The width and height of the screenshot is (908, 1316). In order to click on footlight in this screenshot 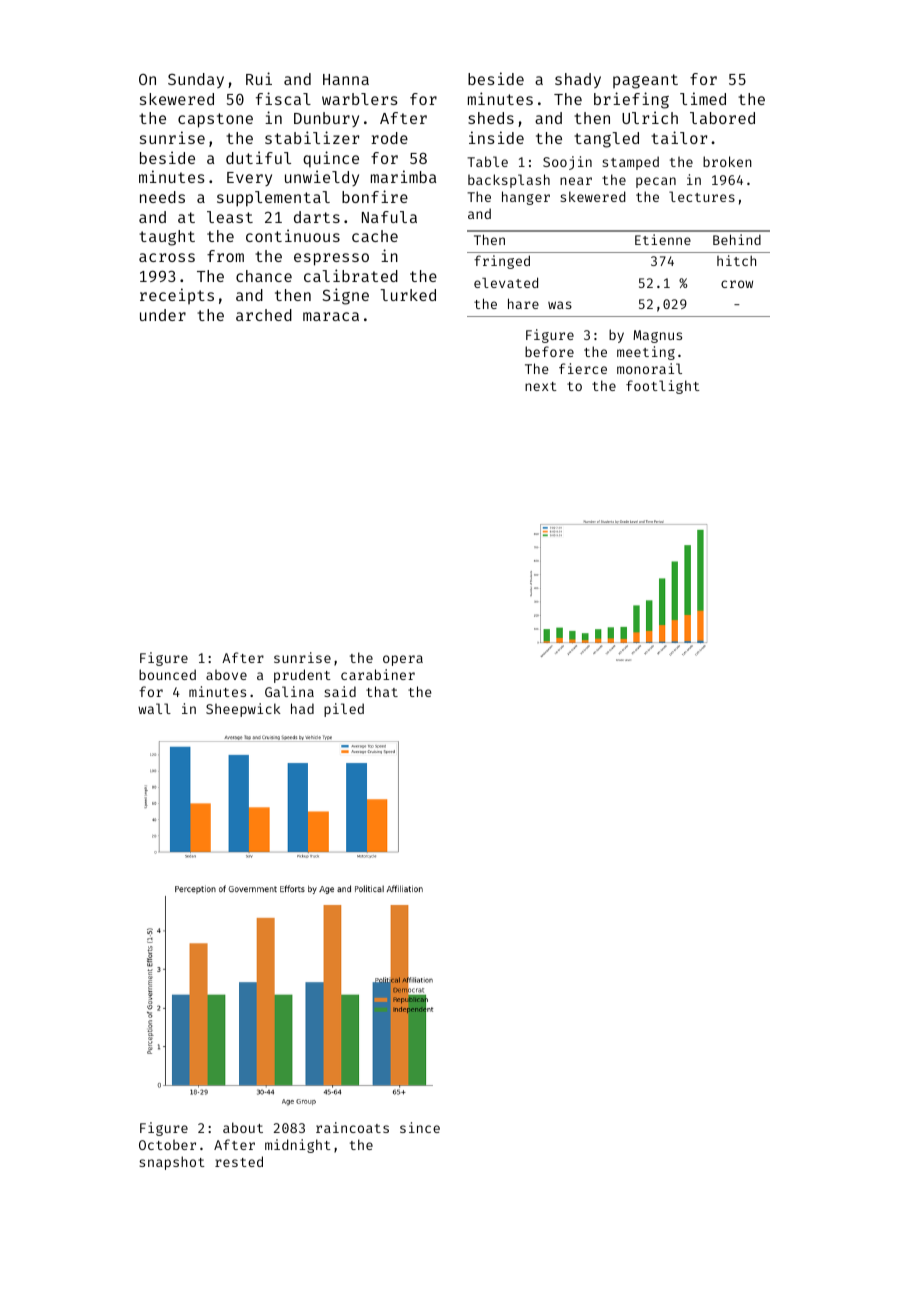, I will do `click(663, 387)`.
